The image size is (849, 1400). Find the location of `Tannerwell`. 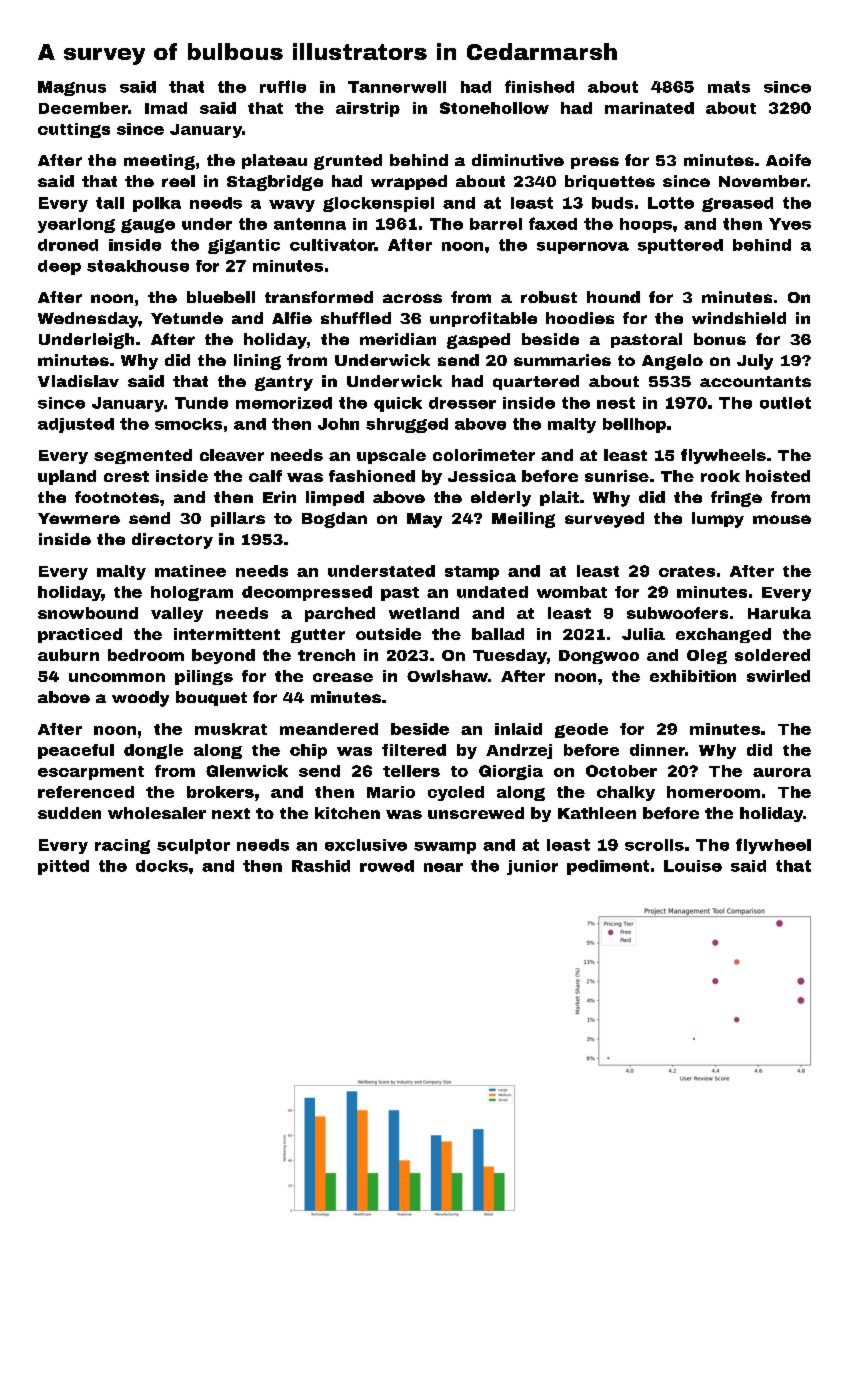

Tannerwell is located at coordinates (397, 87).
